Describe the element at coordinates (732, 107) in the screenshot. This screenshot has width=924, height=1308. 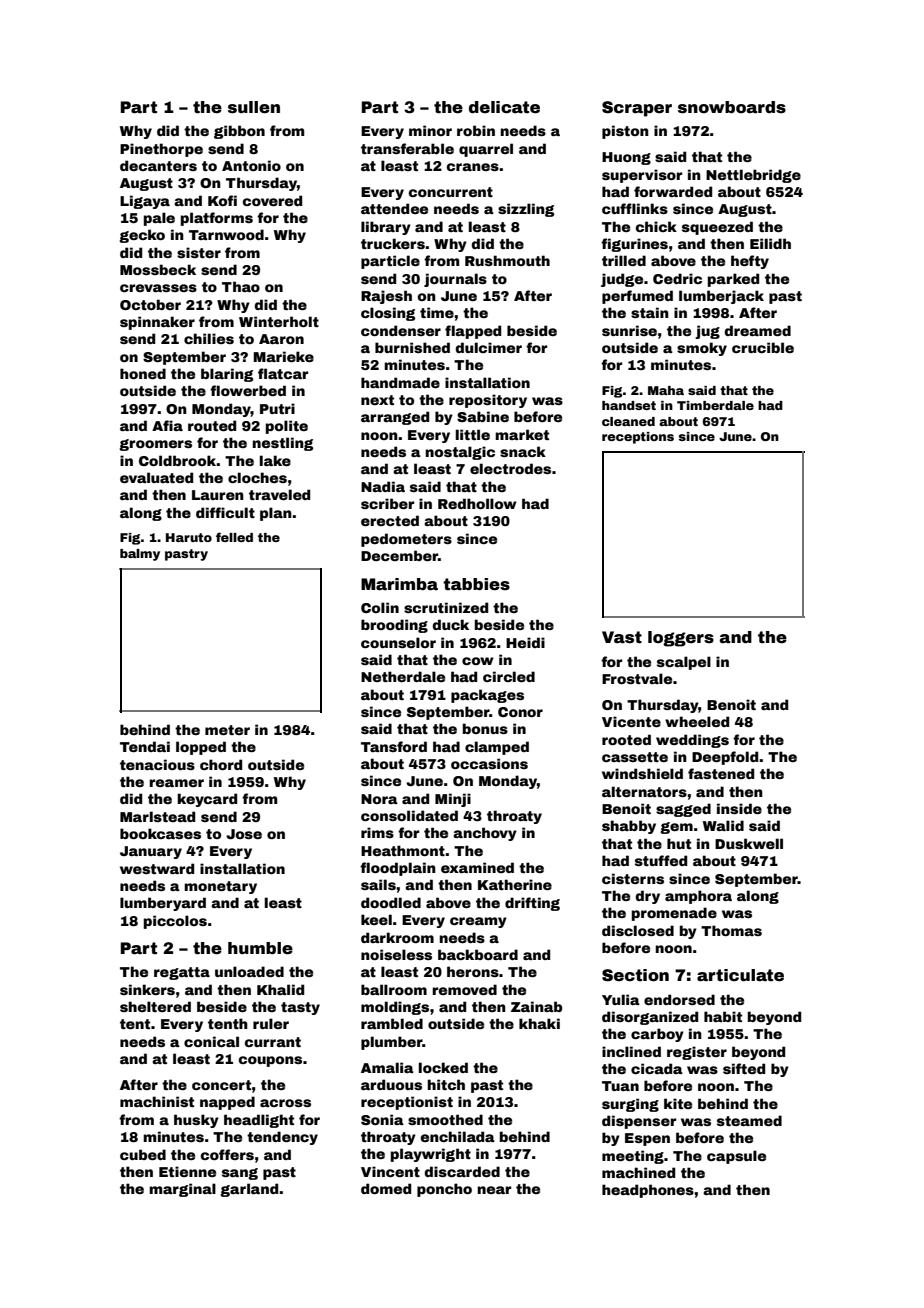
I see `snowboards` at that location.
